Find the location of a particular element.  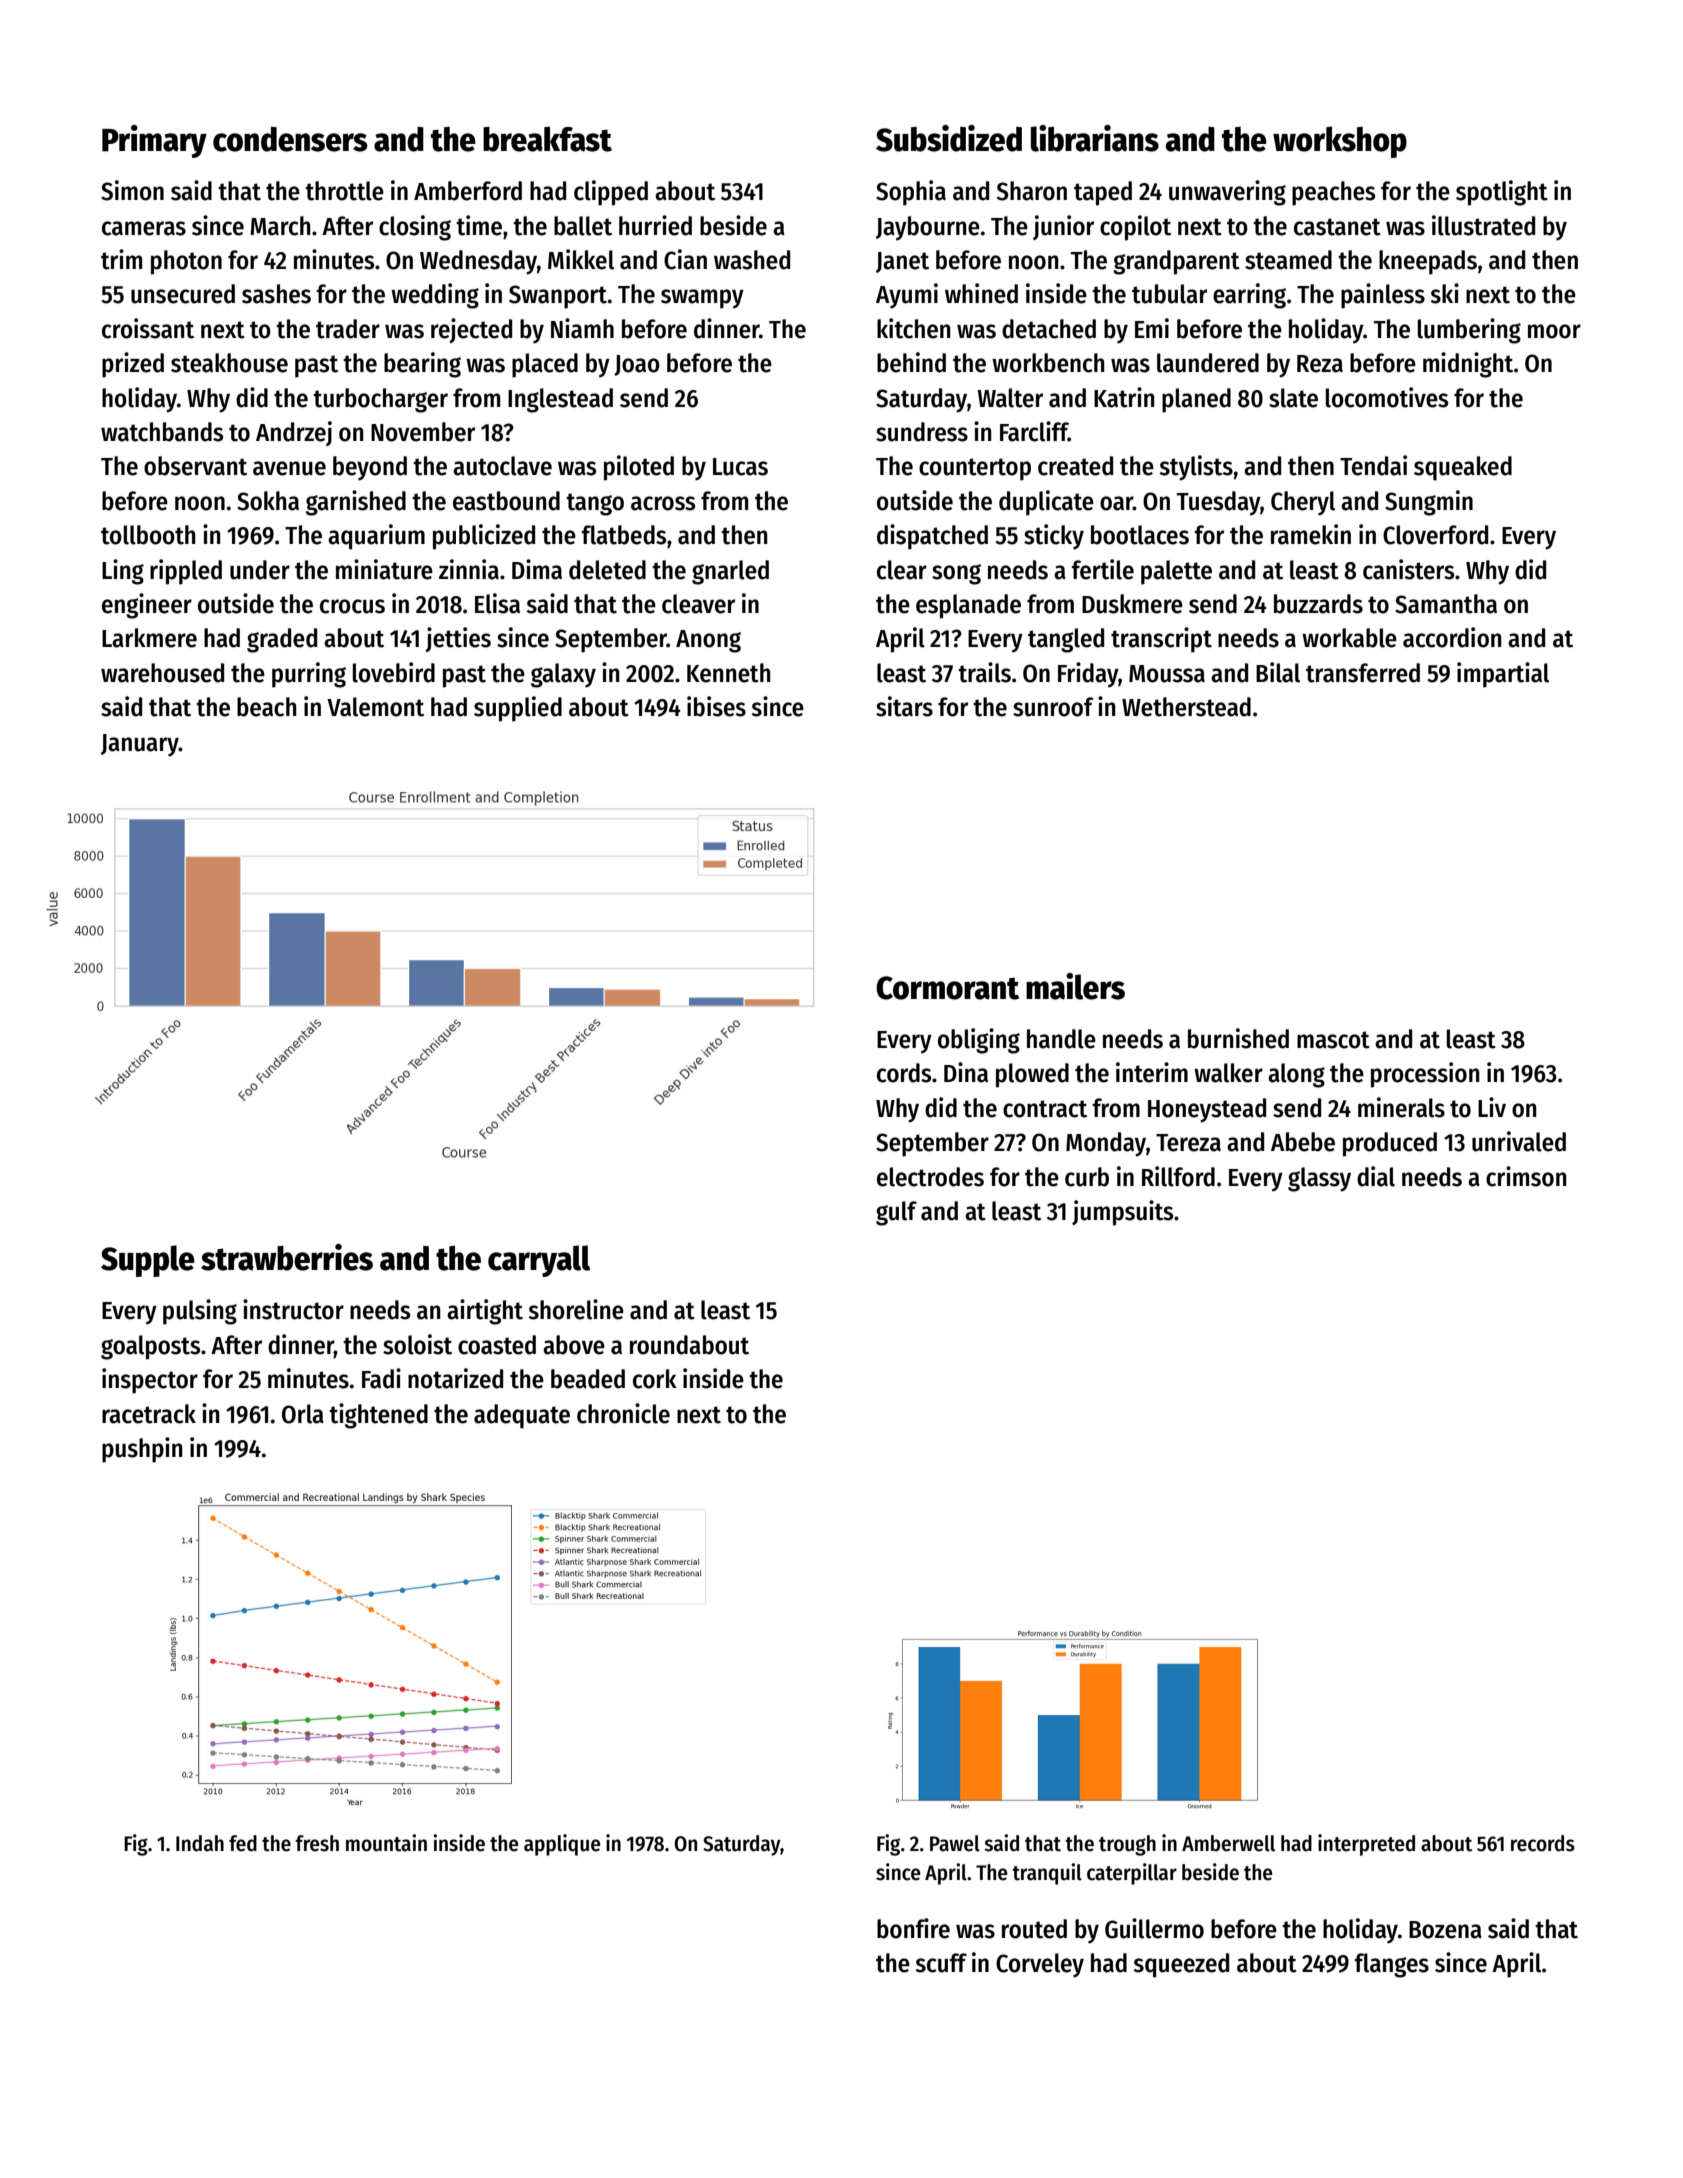

carryall is located at coordinates (539, 1261).
